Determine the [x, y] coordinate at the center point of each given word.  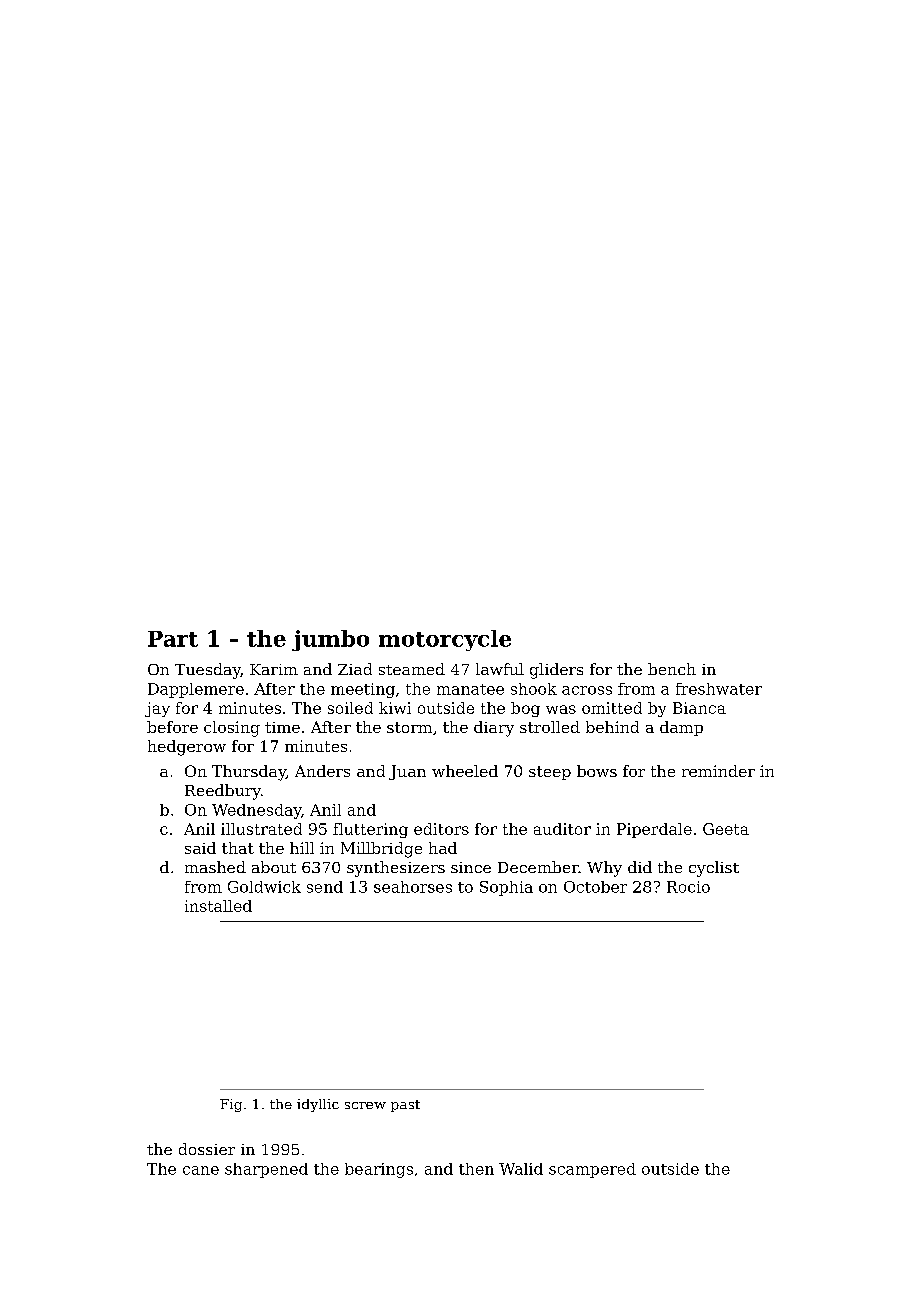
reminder [718, 771]
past [405, 1106]
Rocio [688, 887]
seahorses [413, 887]
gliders [556, 671]
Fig [231, 1105]
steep [550, 773]
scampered [592, 1170]
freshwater [719, 689]
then [476, 1169]
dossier [207, 1149]
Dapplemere [196, 690]
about [274, 867]
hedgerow [187, 748]
